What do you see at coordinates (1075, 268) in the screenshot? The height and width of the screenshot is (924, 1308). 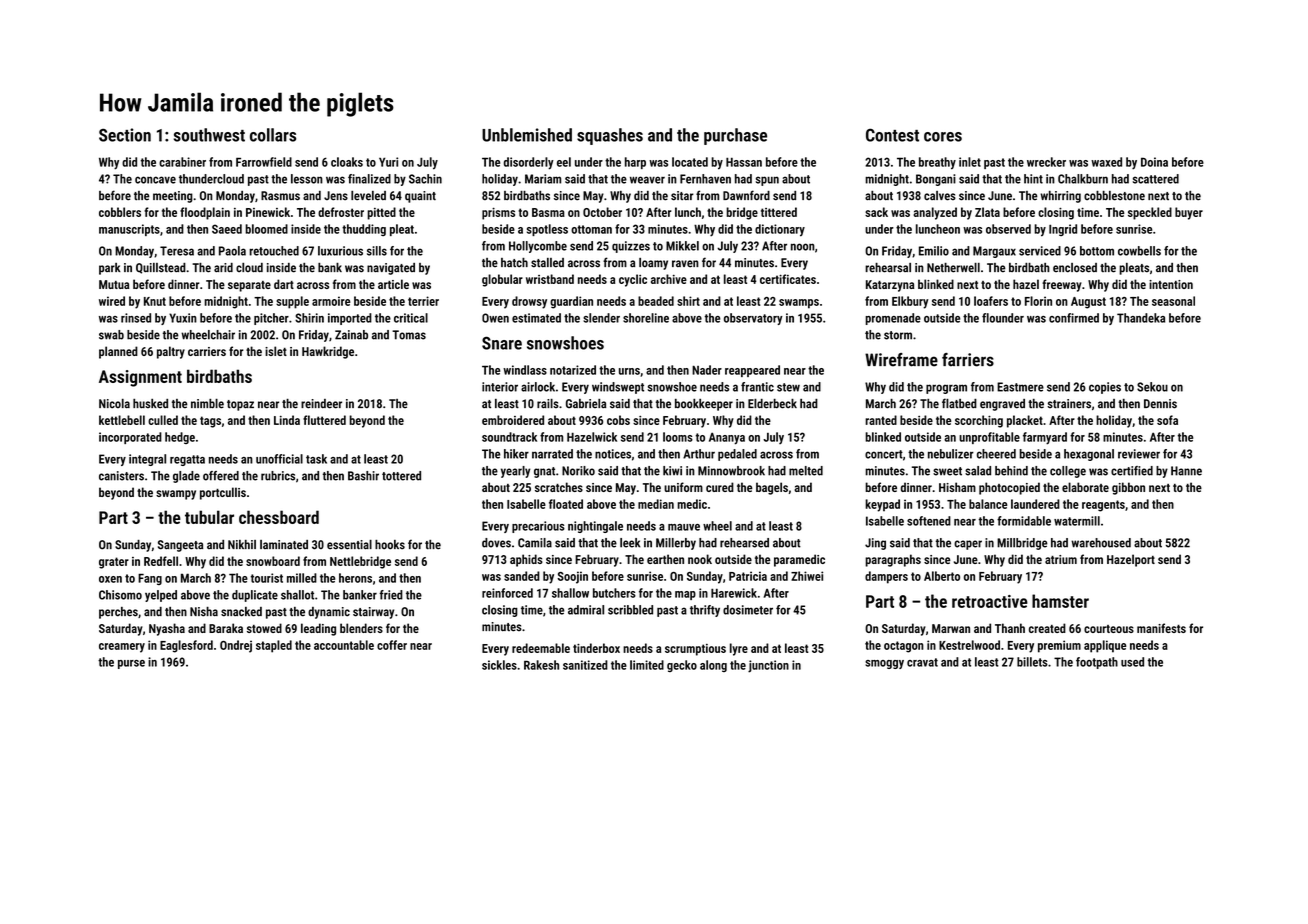 I see `enclosed` at bounding box center [1075, 268].
